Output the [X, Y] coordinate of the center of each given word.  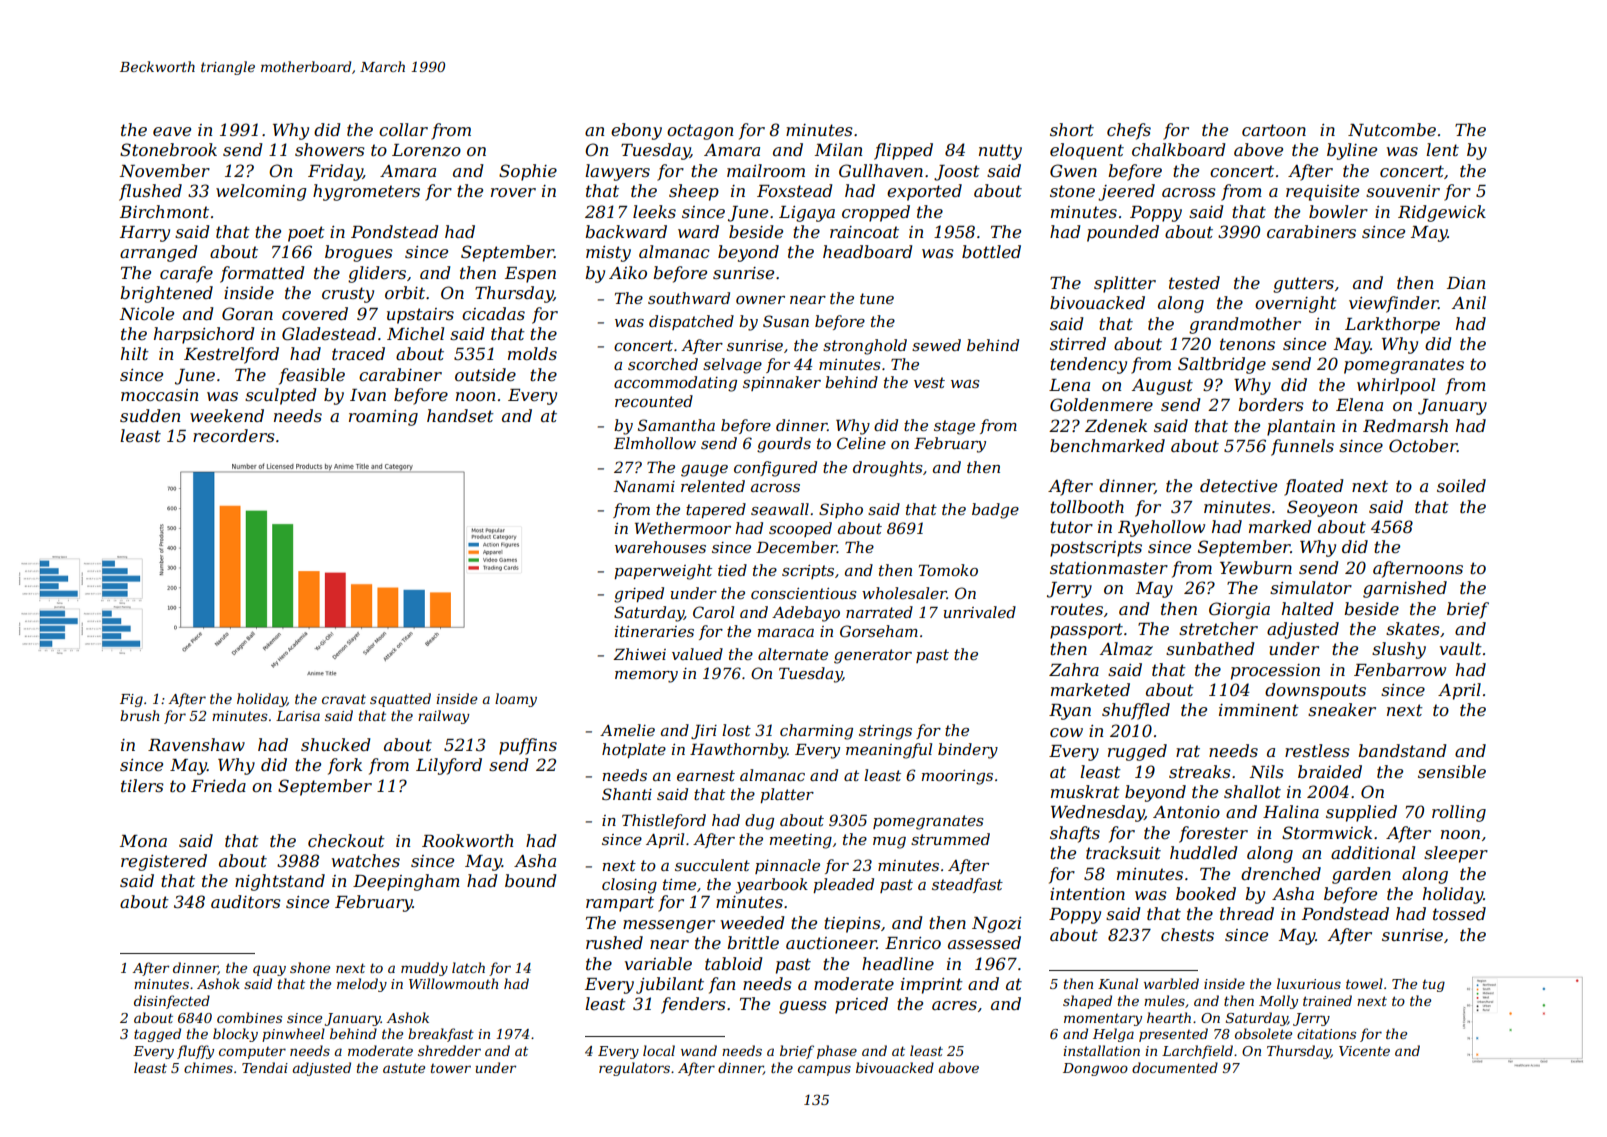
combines [249, 1017]
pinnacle [787, 866]
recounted [654, 401]
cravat [344, 699]
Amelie [627, 730]
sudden [150, 415]
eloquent [1087, 151]
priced [861, 1005]
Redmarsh [1405, 425]
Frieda [218, 785]
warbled [1171, 983]
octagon [700, 132]
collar [403, 129]
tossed [1459, 913]
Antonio [1186, 812]
